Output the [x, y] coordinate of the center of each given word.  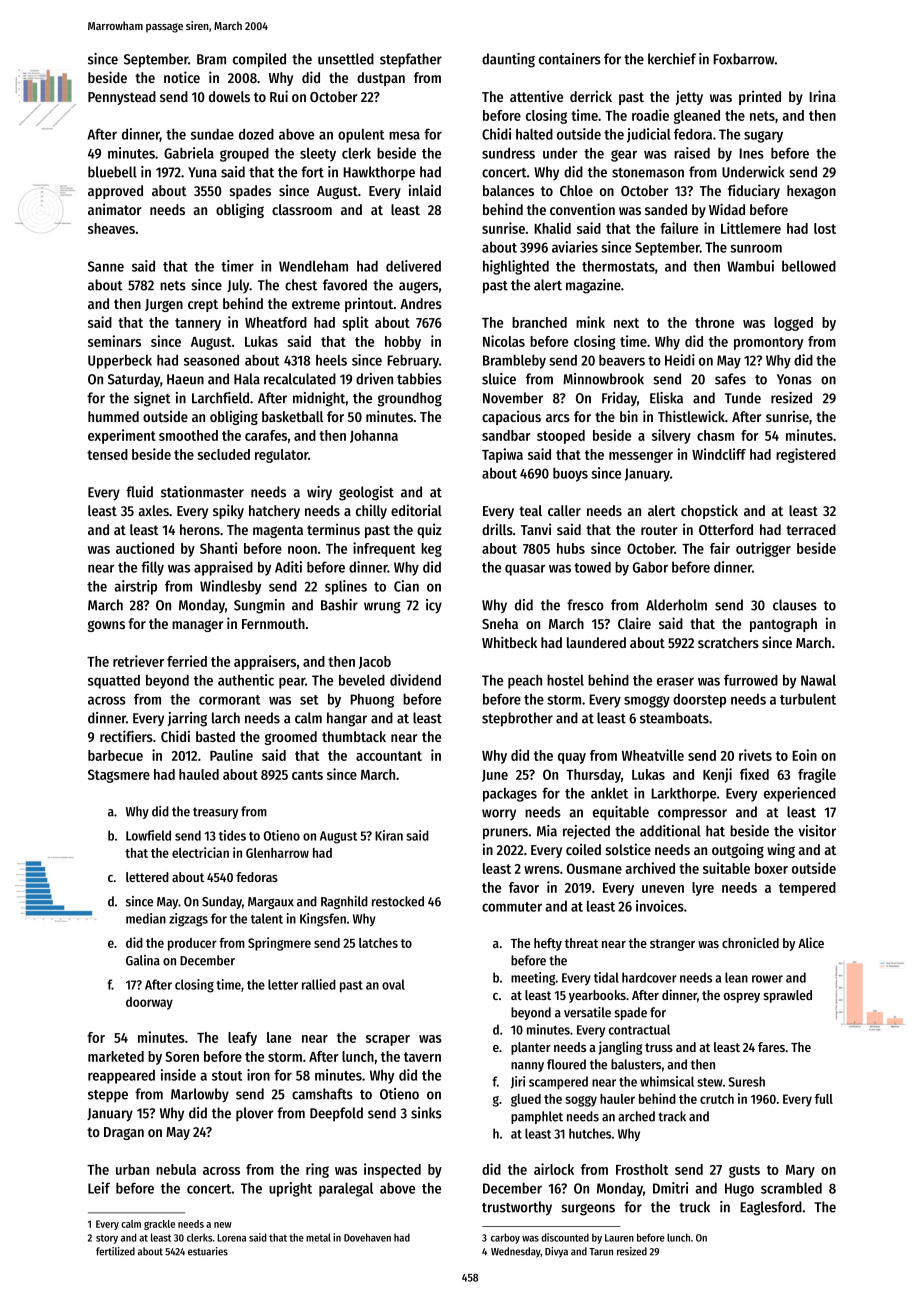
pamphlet [537, 1117]
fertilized [115, 1251]
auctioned [145, 548]
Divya [556, 1252]
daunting [508, 60]
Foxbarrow [744, 59]
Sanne [106, 266]
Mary [800, 1171]
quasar [525, 570]
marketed [116, 1056]
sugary [763, 137]
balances [508, 190]
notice [182, 77]
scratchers [728, 642]
